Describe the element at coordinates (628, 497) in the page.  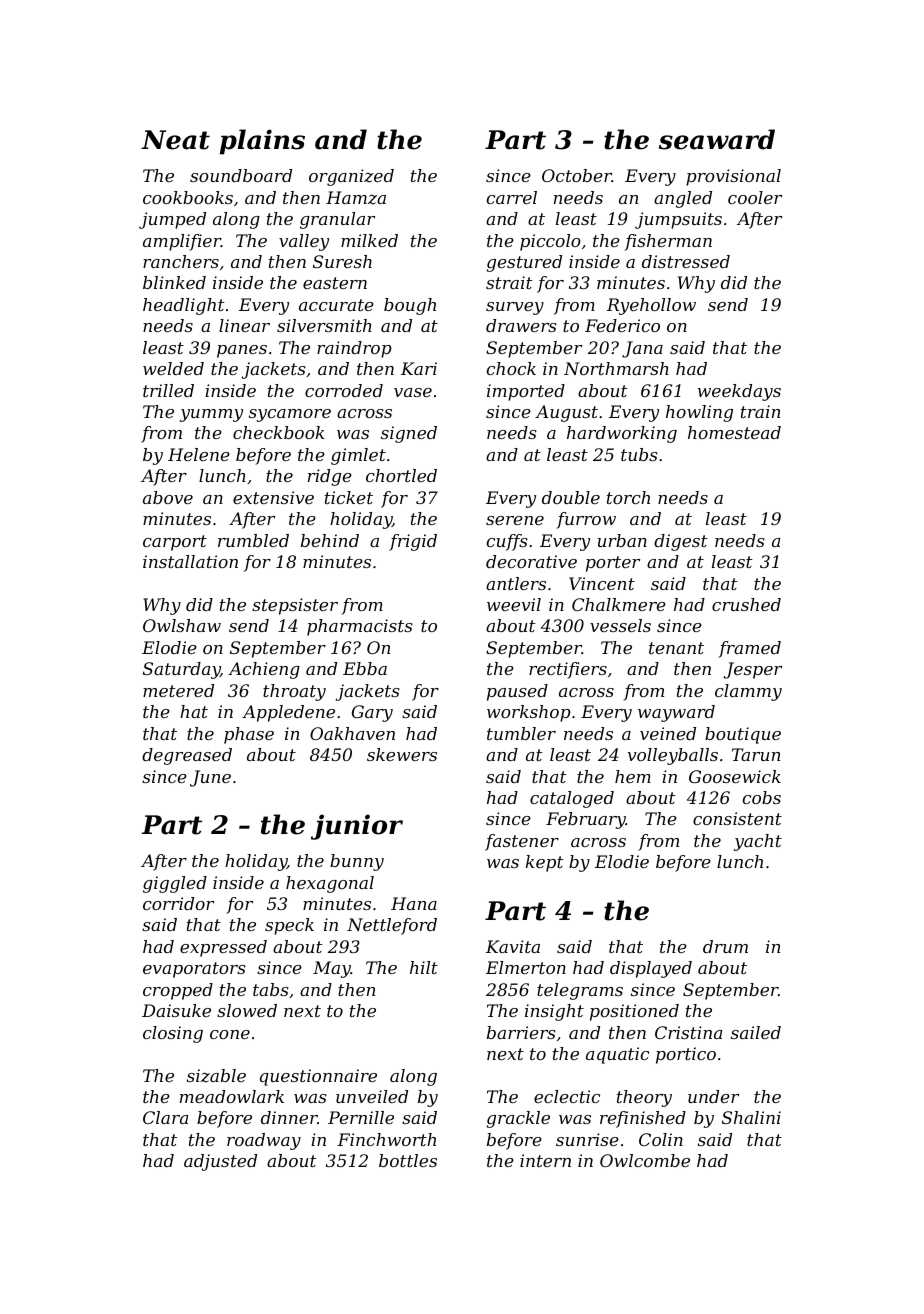
I see `torch` at that location.
